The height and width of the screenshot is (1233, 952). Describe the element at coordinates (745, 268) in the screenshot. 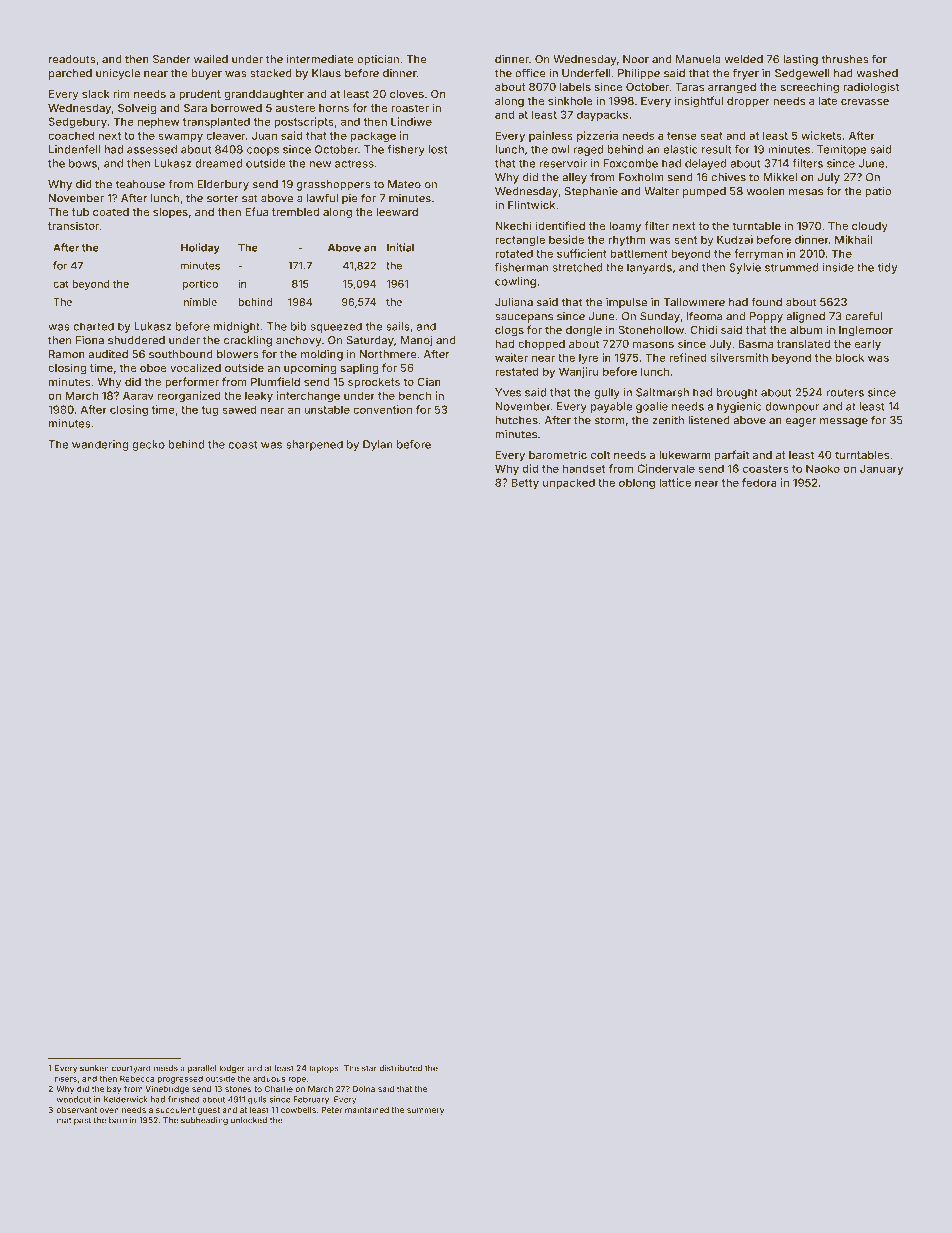

I see `Sylvie` at that location.
